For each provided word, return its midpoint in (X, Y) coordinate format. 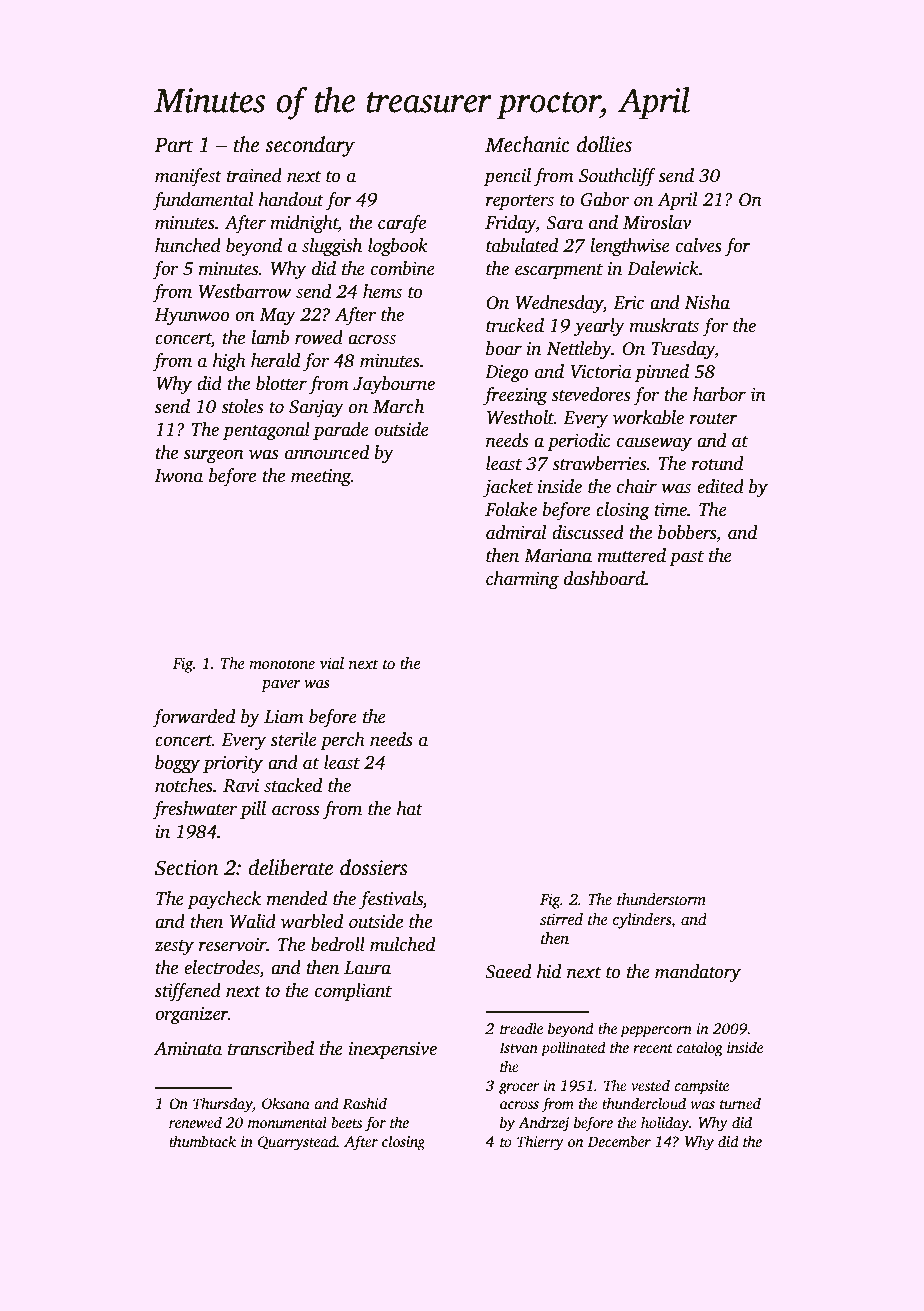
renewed (195, 1122)
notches (184, 785)
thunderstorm (661, 899)
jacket (508, 488)
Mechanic (527, 144)
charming (522, 580)
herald (275, 360)
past (686, 558)
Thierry (540, 1143)
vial (332, 663)
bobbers (687, 532)
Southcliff (617, 177)
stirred (561, 919)
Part (173, 145)
